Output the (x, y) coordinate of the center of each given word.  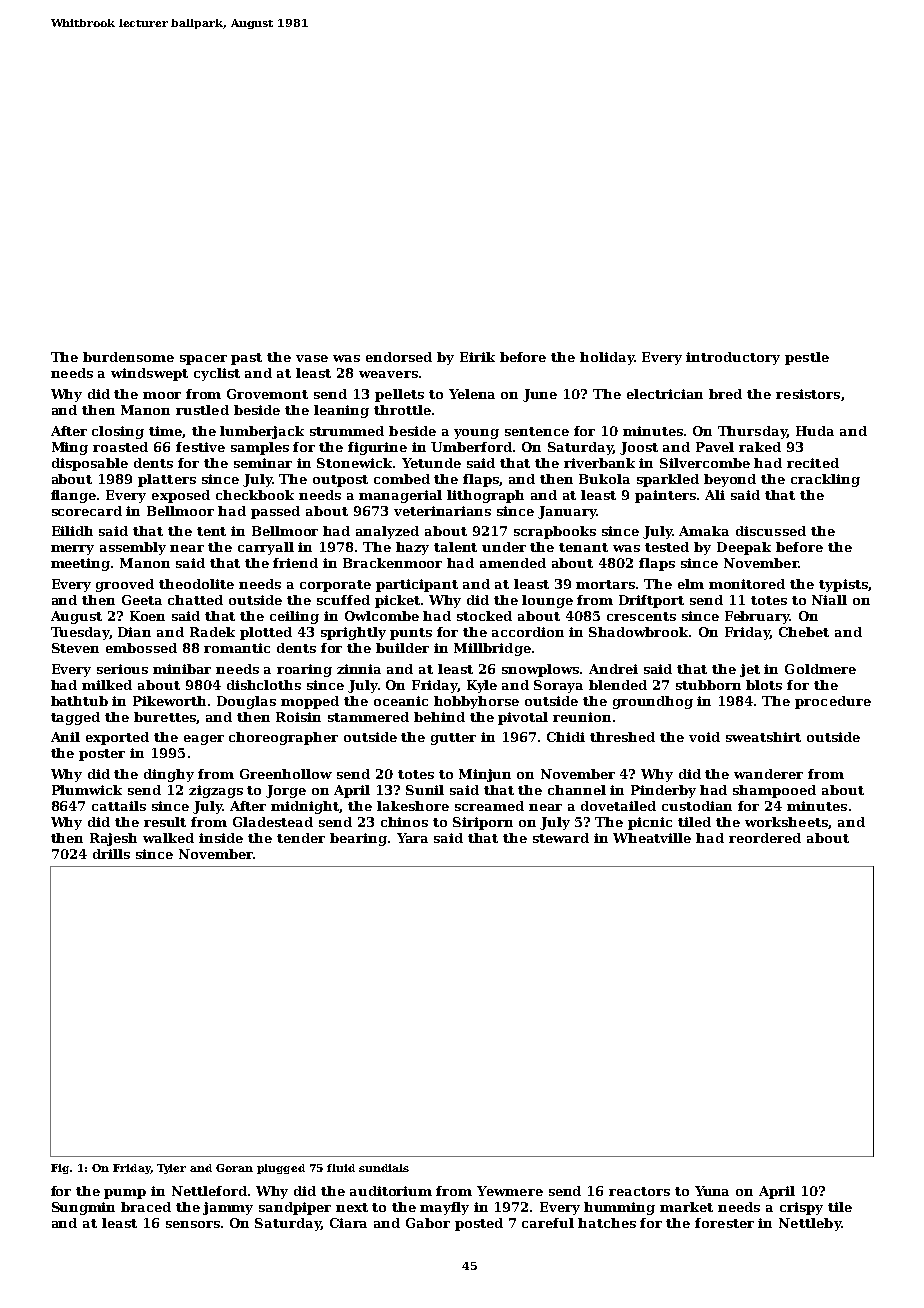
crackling (825, 480)
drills (111, 854)
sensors (193, 1224)
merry (72, 550)
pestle (807, 358)
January (567, 512)
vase (312, 358)
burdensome (128, 357)
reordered (765, 838)
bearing (358, 839)
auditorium (391, 1191)
